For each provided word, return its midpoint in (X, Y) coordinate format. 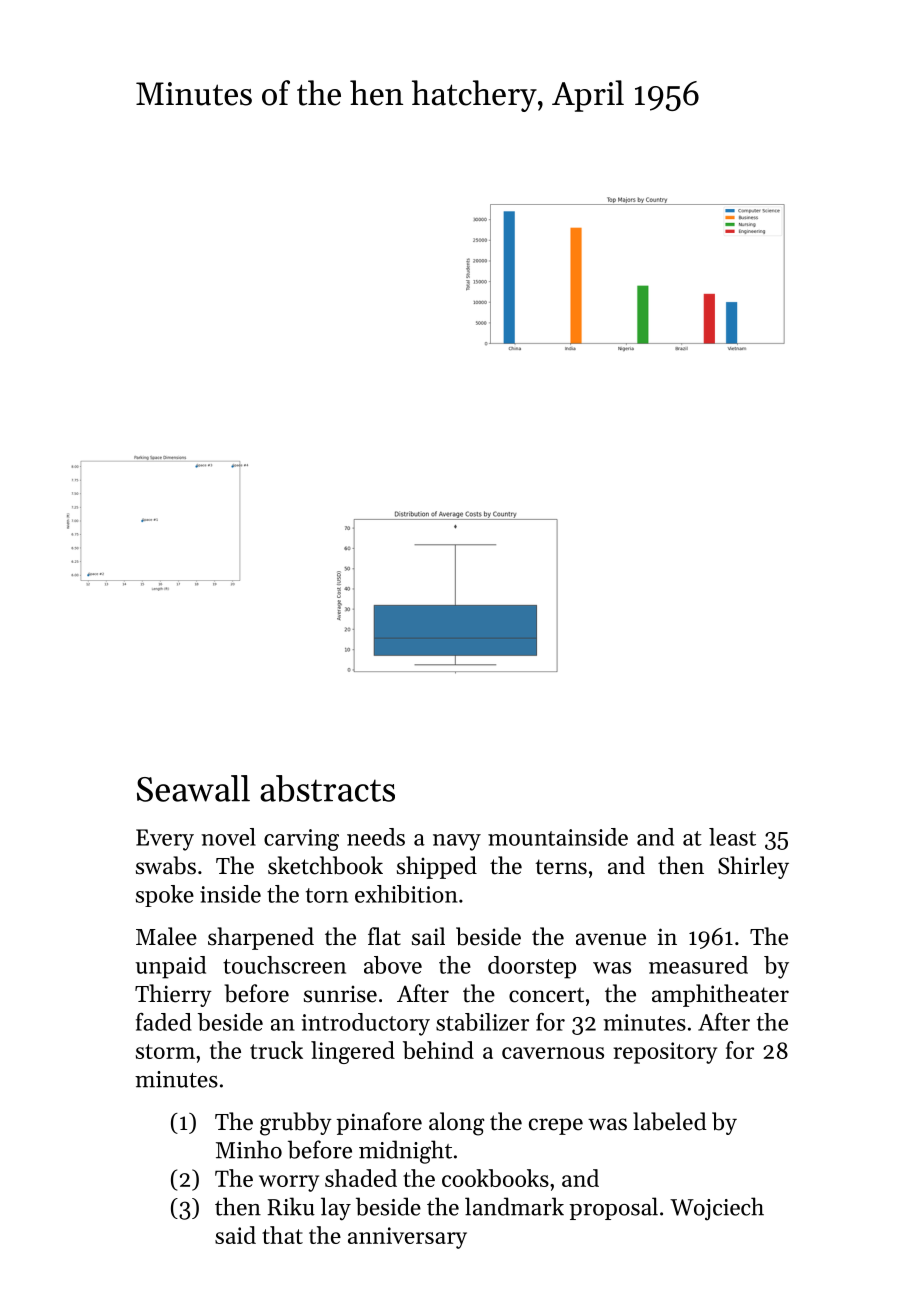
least (732, 837)
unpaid (170, 967)
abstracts (327, 788)
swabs (166, 865)
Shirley (753, 867)
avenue (611, 939)
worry (289, 1183)
